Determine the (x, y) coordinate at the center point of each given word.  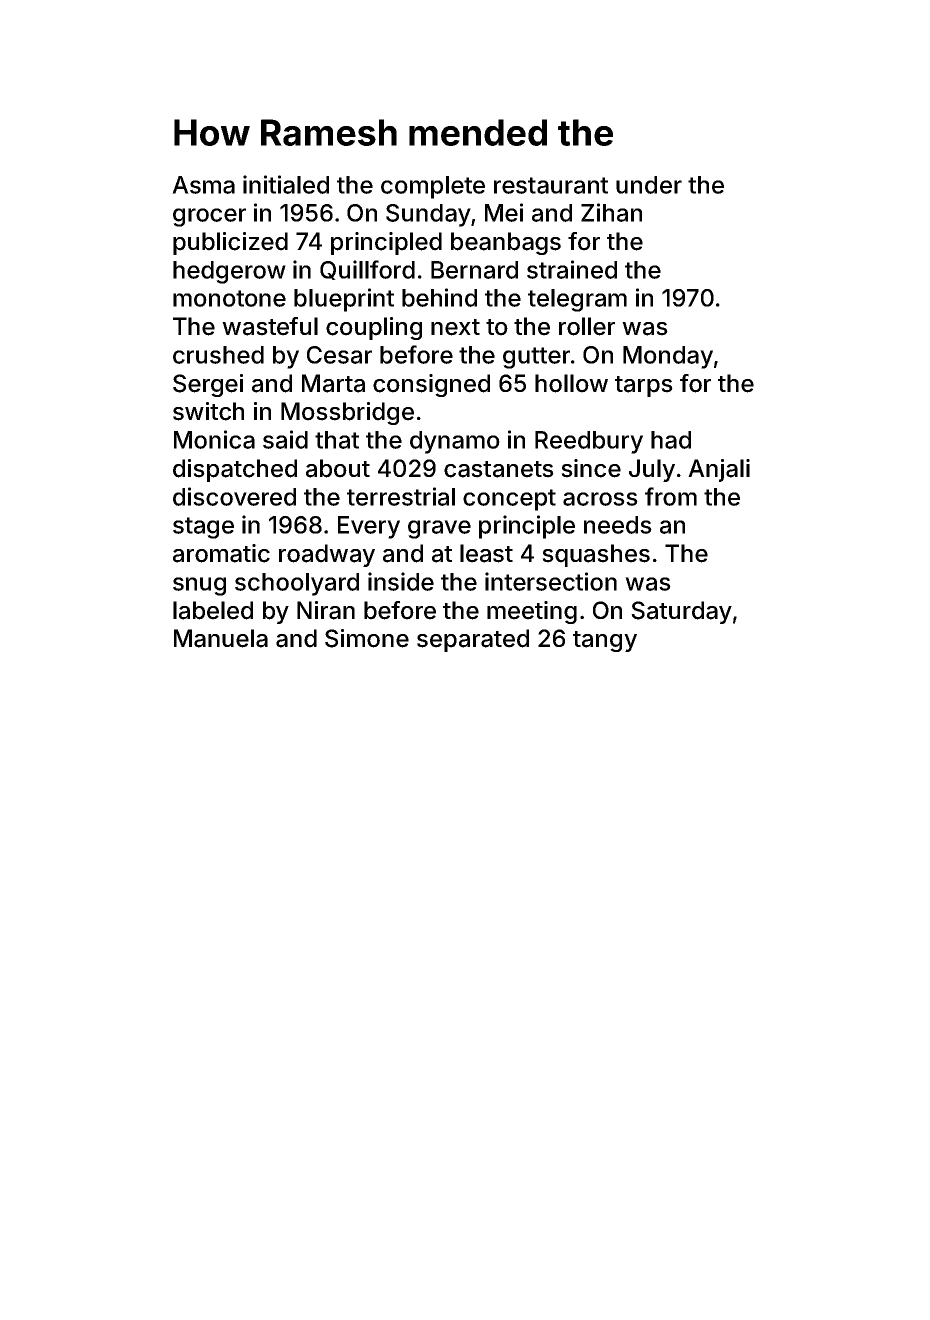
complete (433, 187)
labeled (213, 610)
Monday (668, 357)
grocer (209, 217)
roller (587, 326)
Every (369, 527)
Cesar (339, 355)
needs (618, 525)
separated (473, 640)
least (486, 553)
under (649, 185)
